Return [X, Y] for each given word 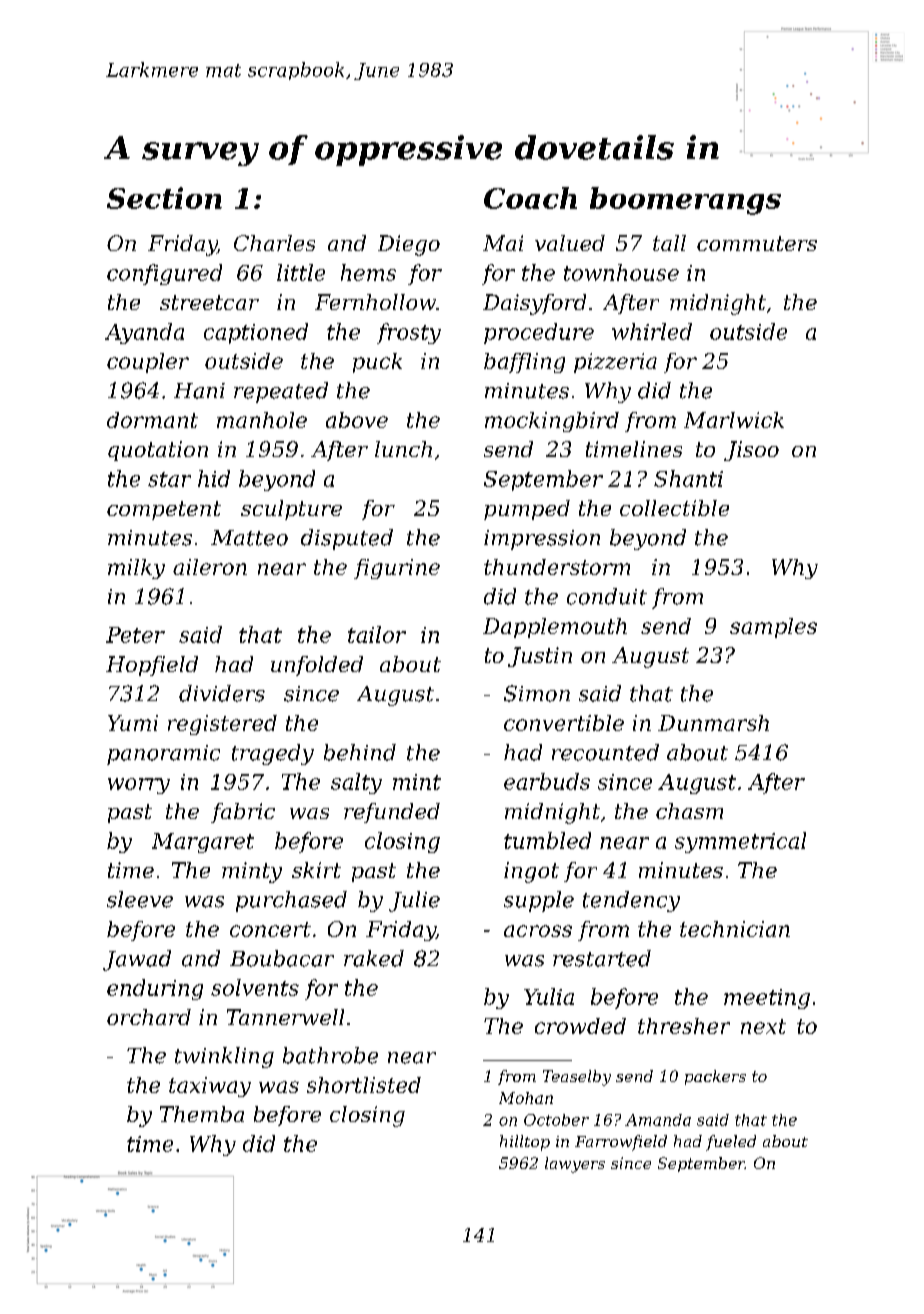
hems [368, 272]
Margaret [203, 843]
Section [164, 198]
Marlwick [734, 420]
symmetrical [740, 842]
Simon [537, 693]
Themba [202, 1114]
